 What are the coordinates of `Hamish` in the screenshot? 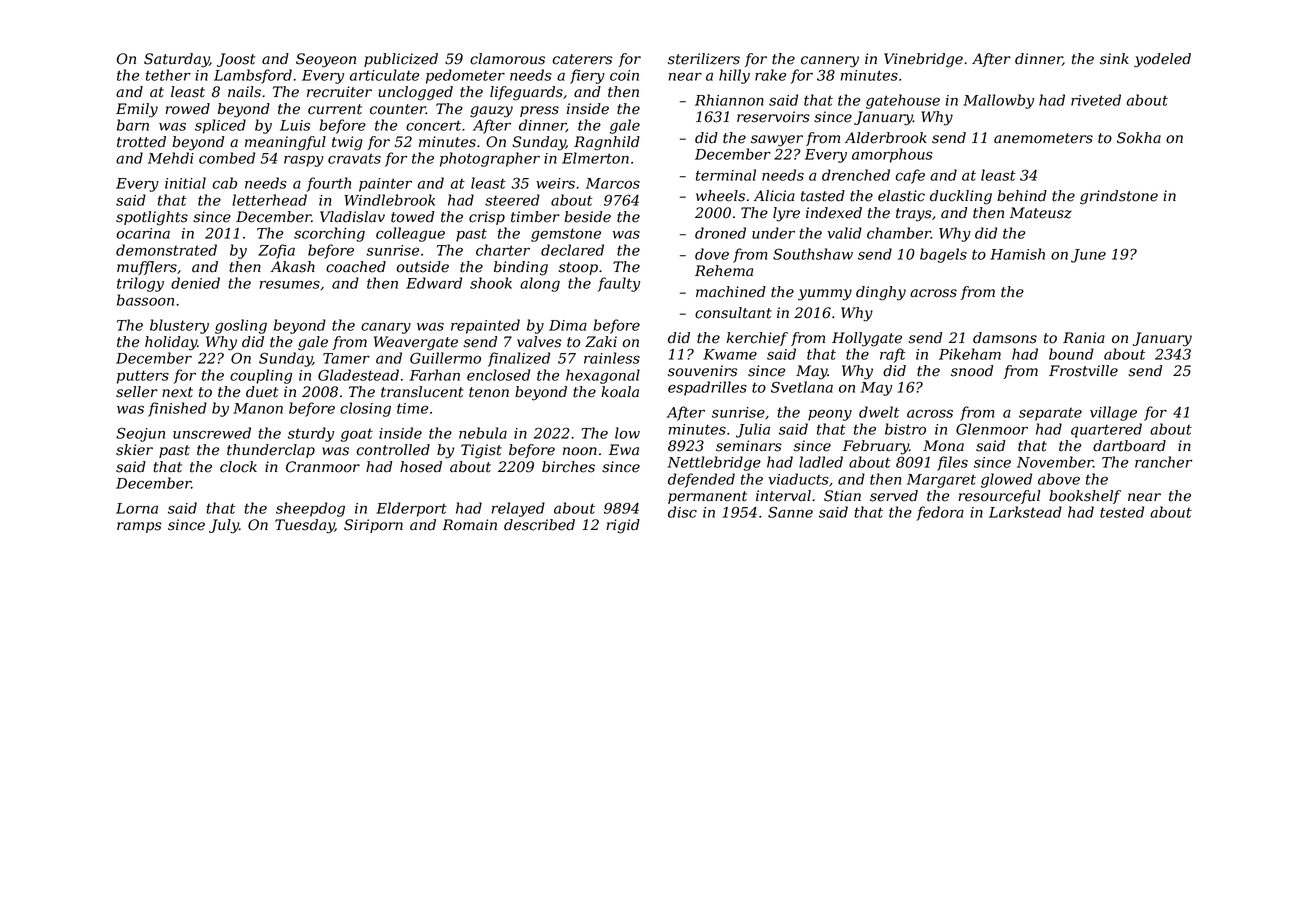 It's located at (1017, 254).
